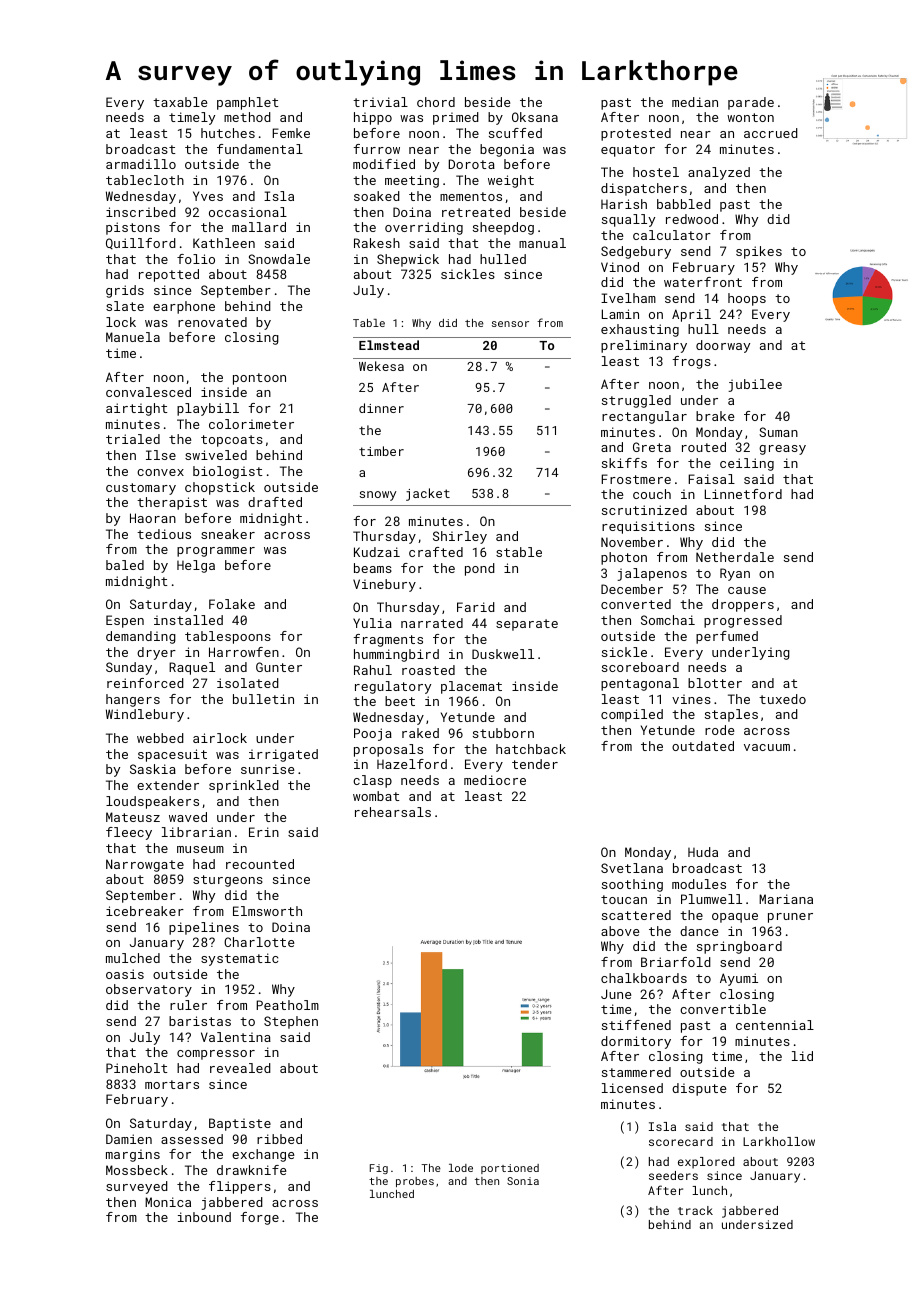  Describe the element at coordinates (180, 102) in the document. I see `taxable` at that location.
